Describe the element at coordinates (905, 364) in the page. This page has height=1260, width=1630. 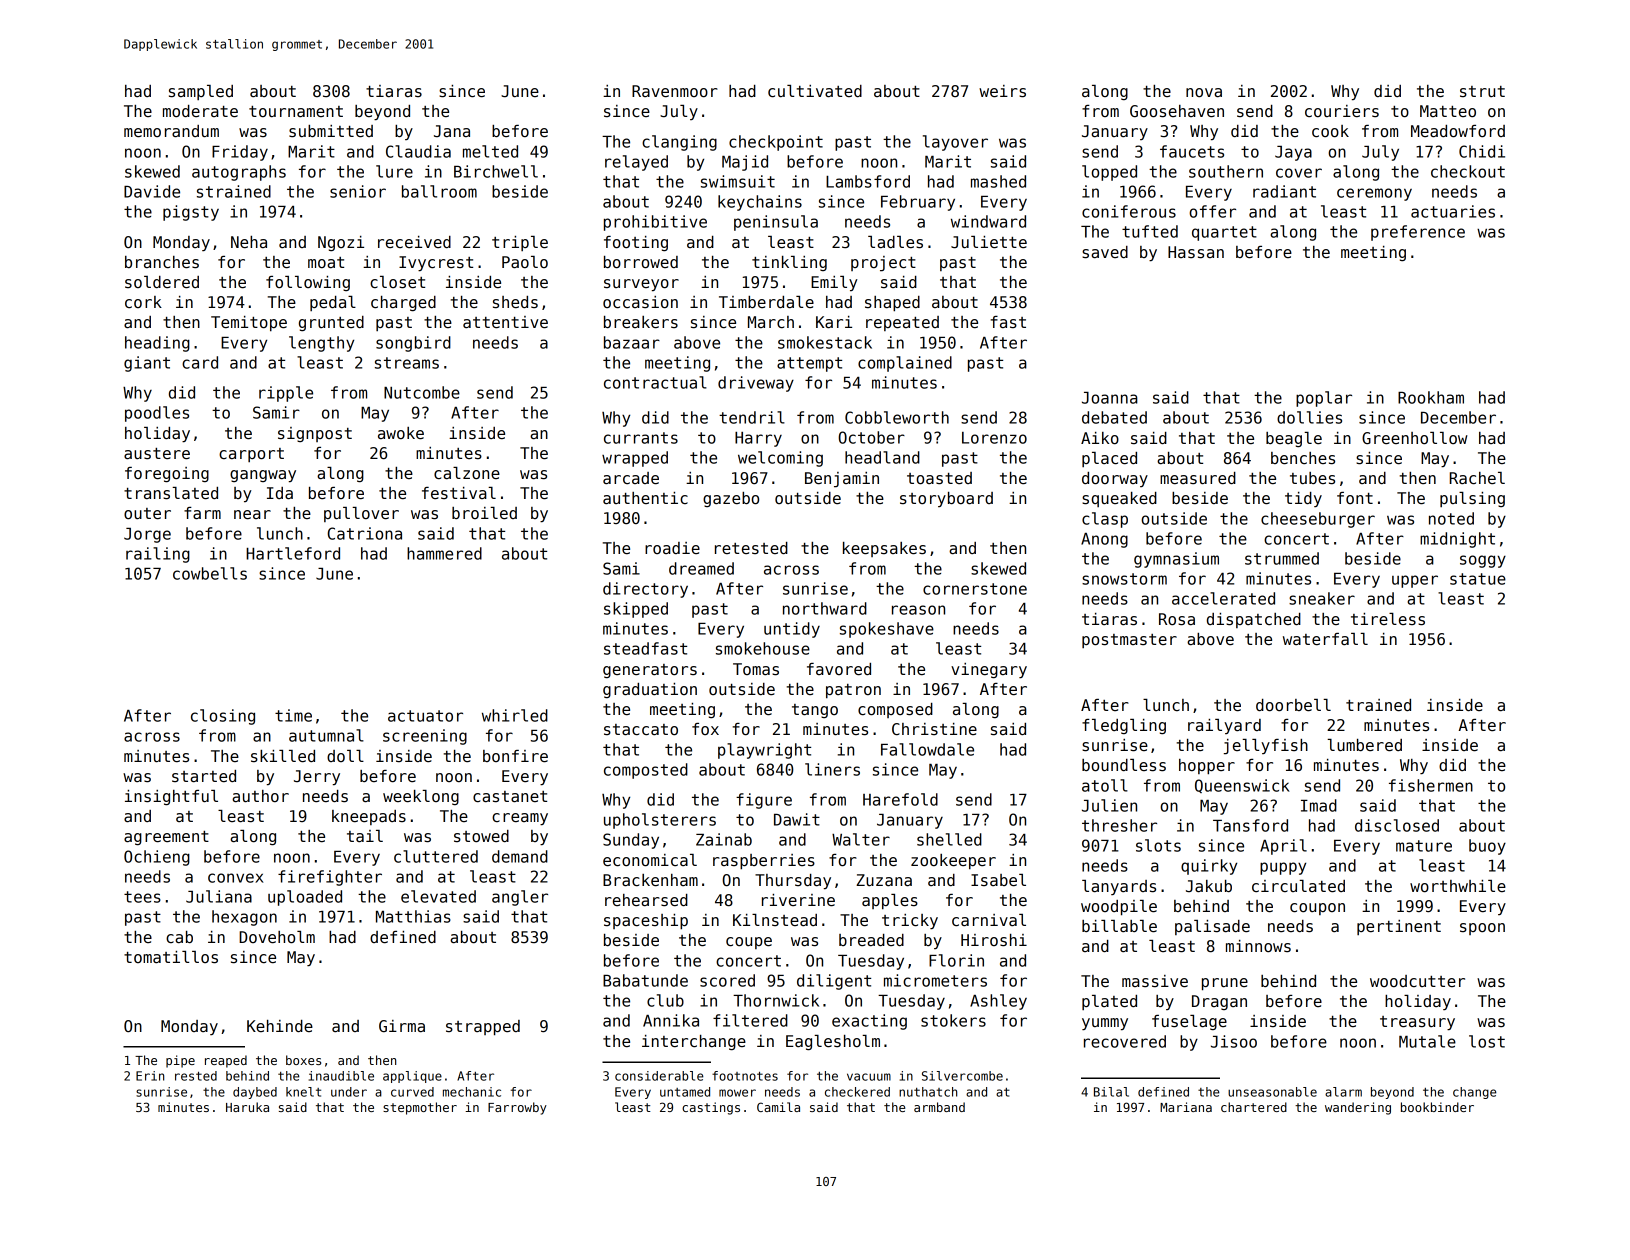
I see `complained` at that location.
